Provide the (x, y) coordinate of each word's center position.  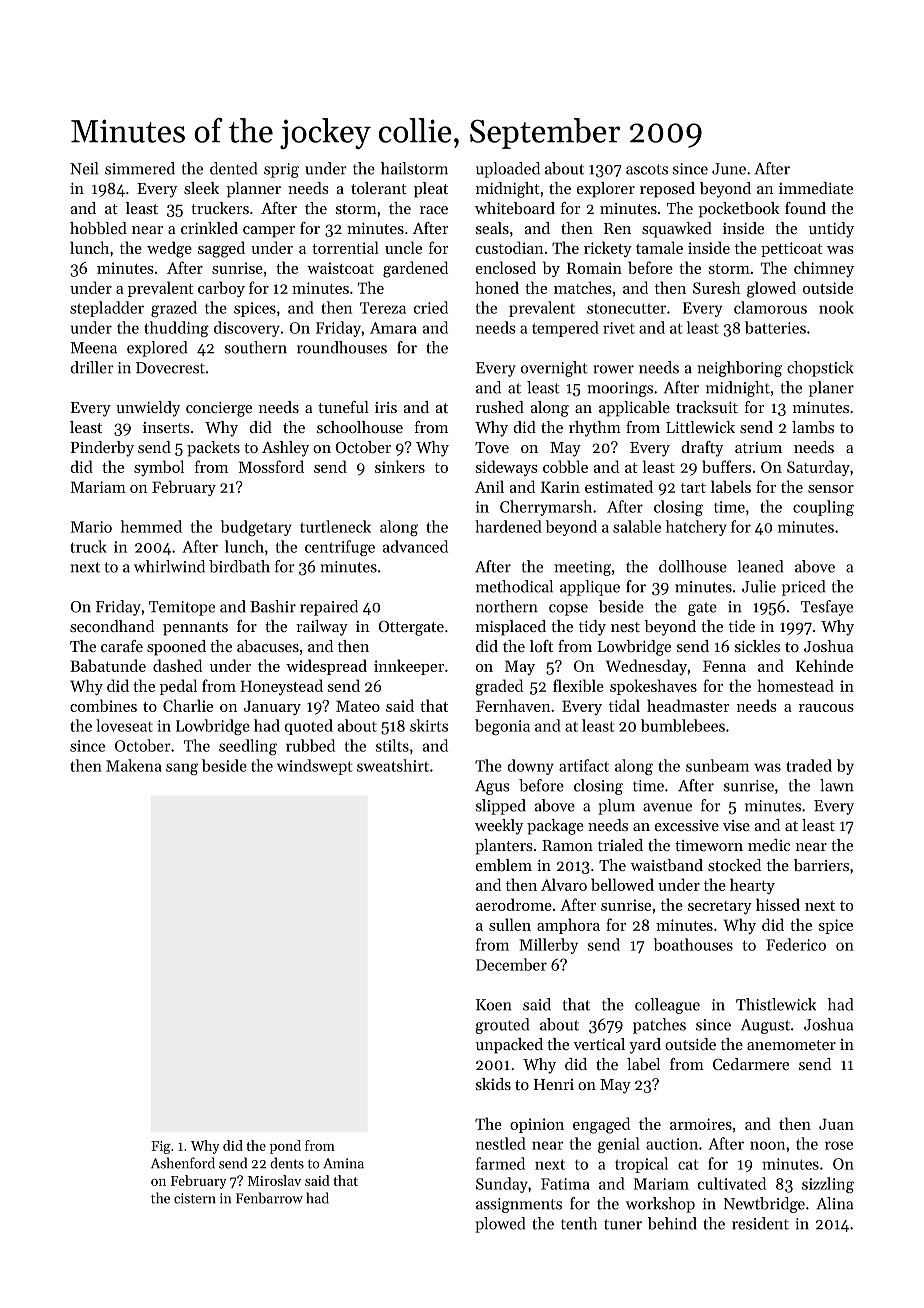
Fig (161, 1147)
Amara (393, 328)
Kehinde (824, 665)
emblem (504, 865)
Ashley (285, 449)
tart (693, 488)
